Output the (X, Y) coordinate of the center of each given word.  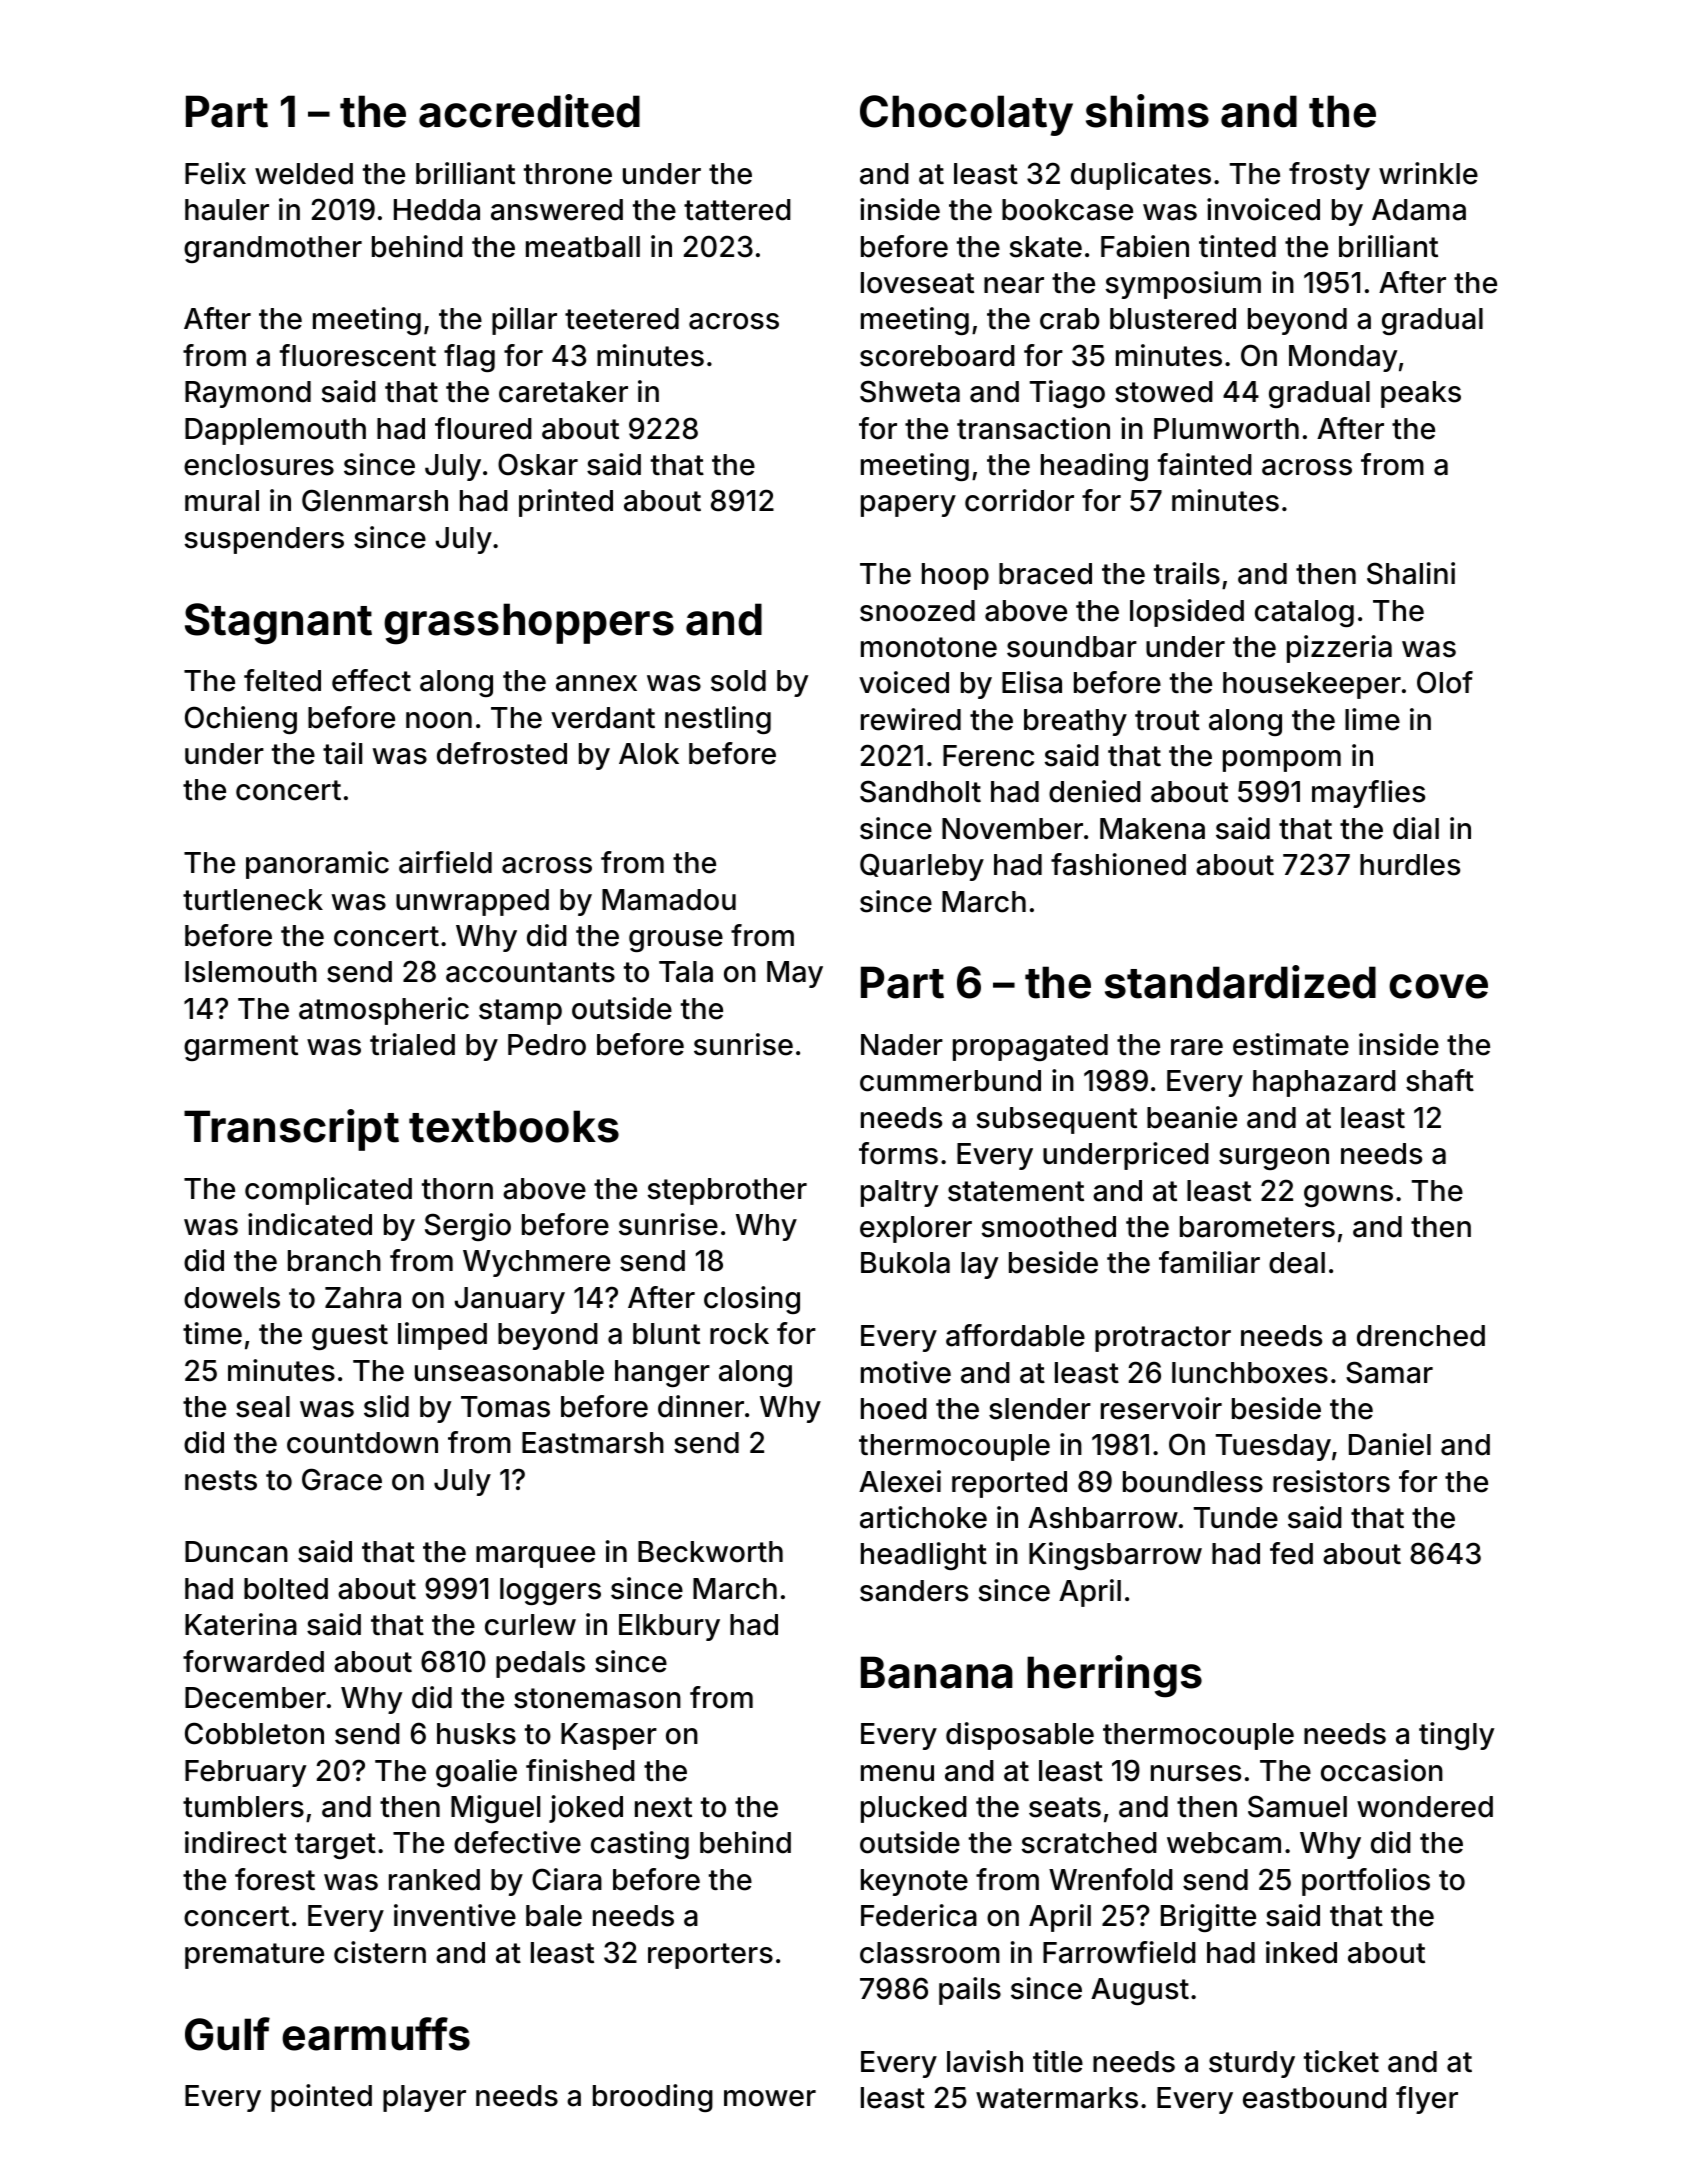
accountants (530, 972)
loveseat (917, 283)
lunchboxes (1250, 1373)
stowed (1164, 392)
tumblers (243, 1807)
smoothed (1049, 1227)
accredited (529, 111)
